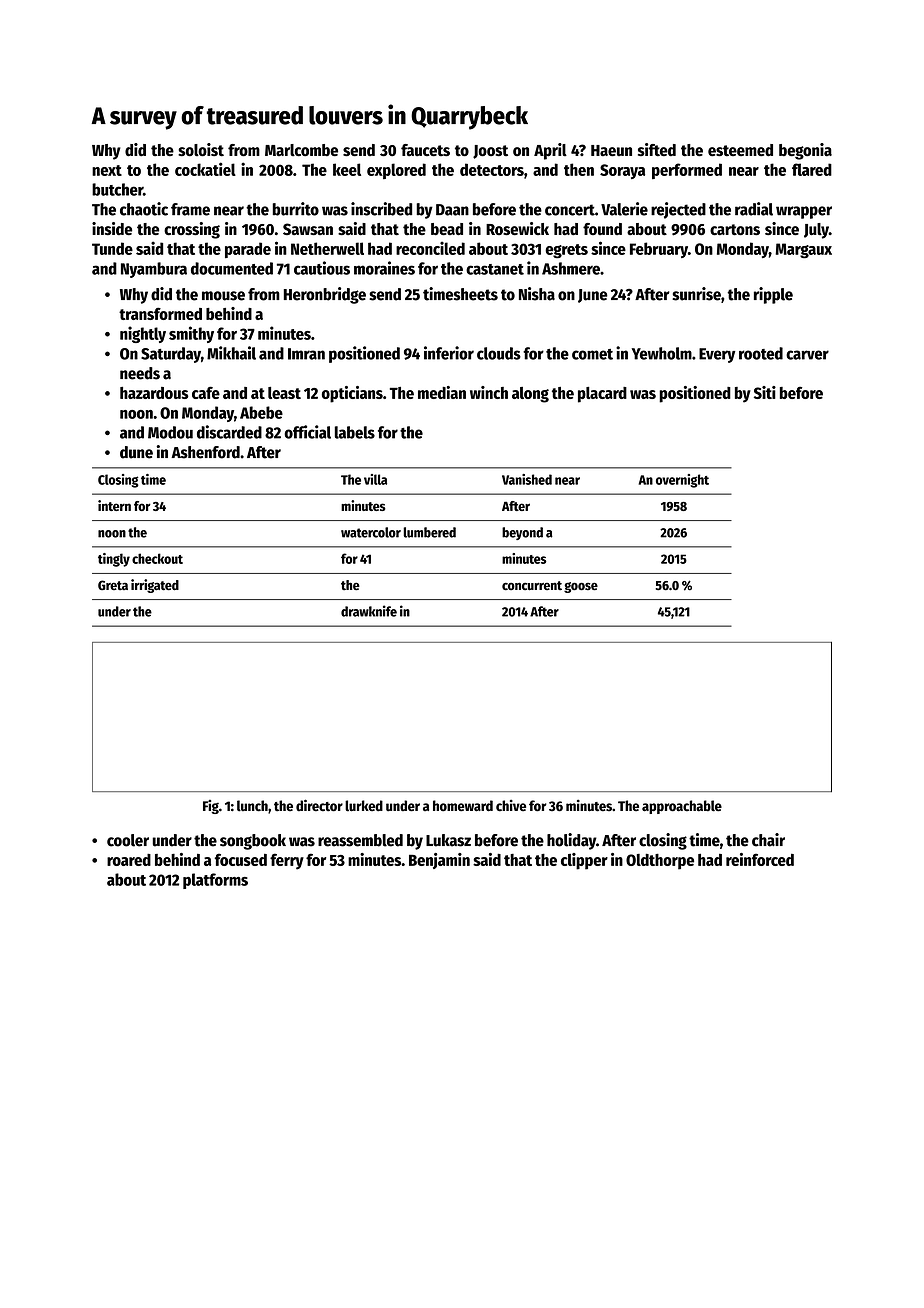 The width and height of the document is (924, 1308). I want to click on inside, so click(112, 228).
